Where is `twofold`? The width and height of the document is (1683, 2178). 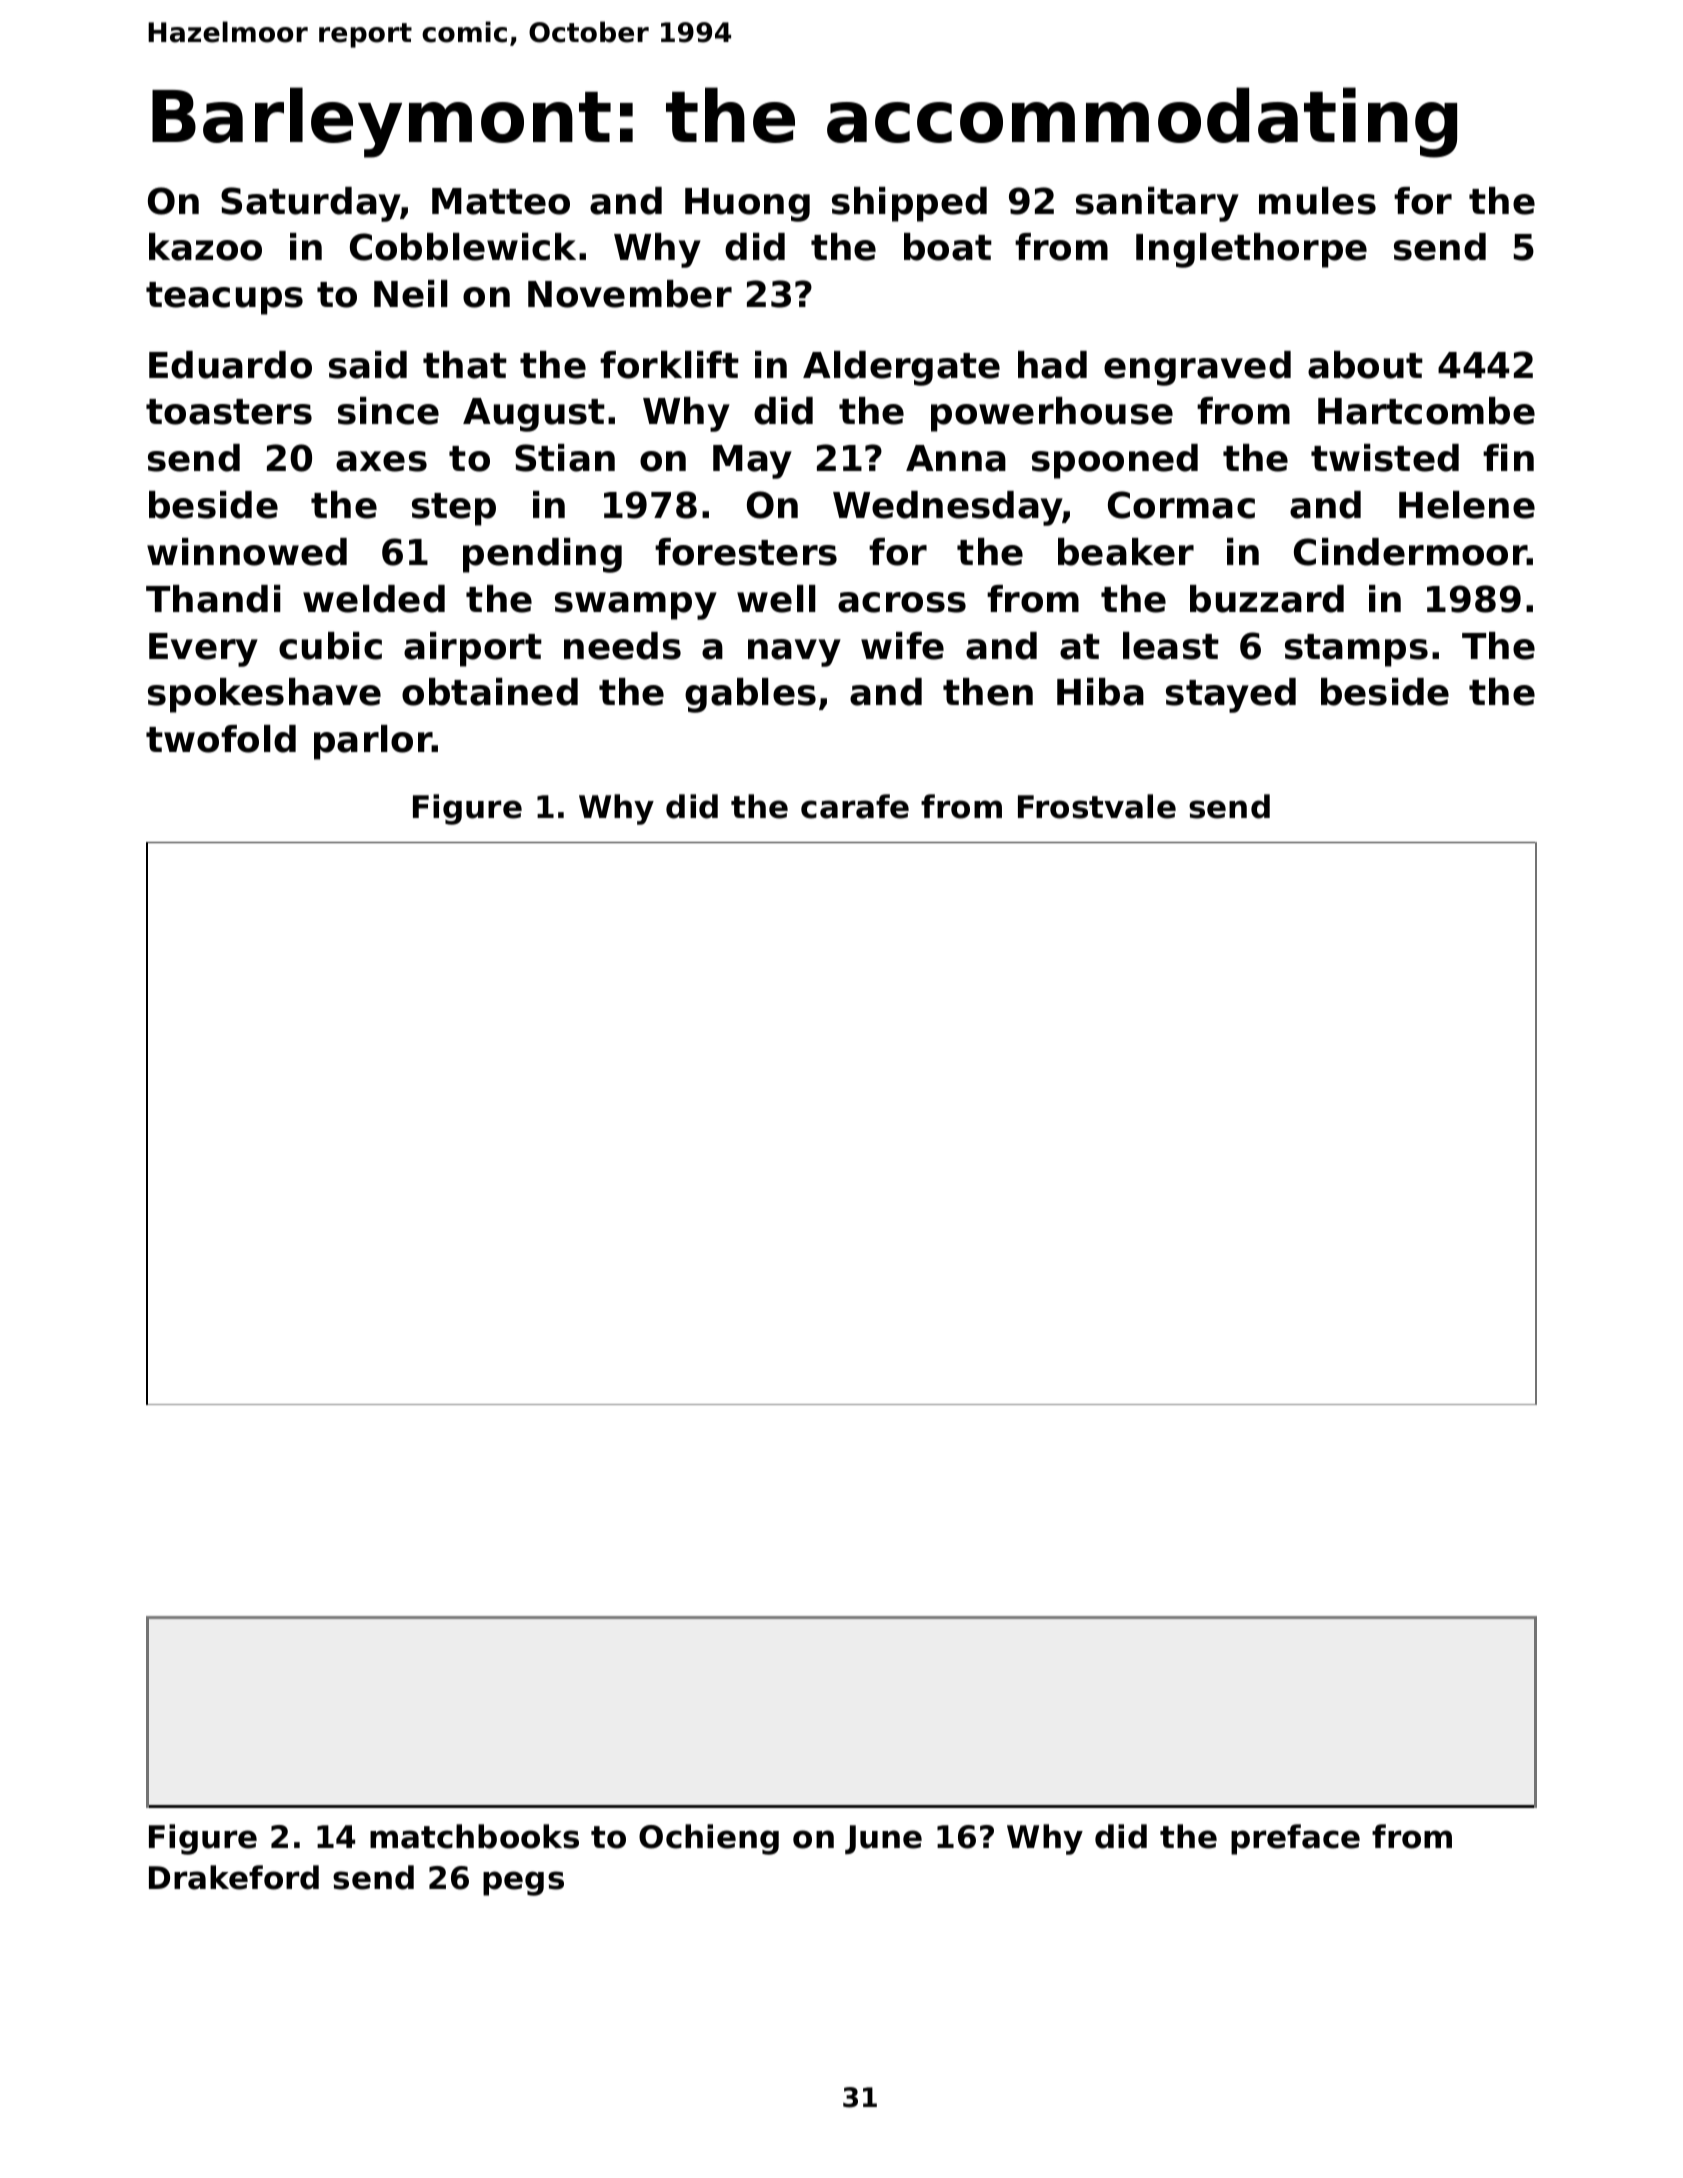
twofold is located at coordinates (221, 739).
